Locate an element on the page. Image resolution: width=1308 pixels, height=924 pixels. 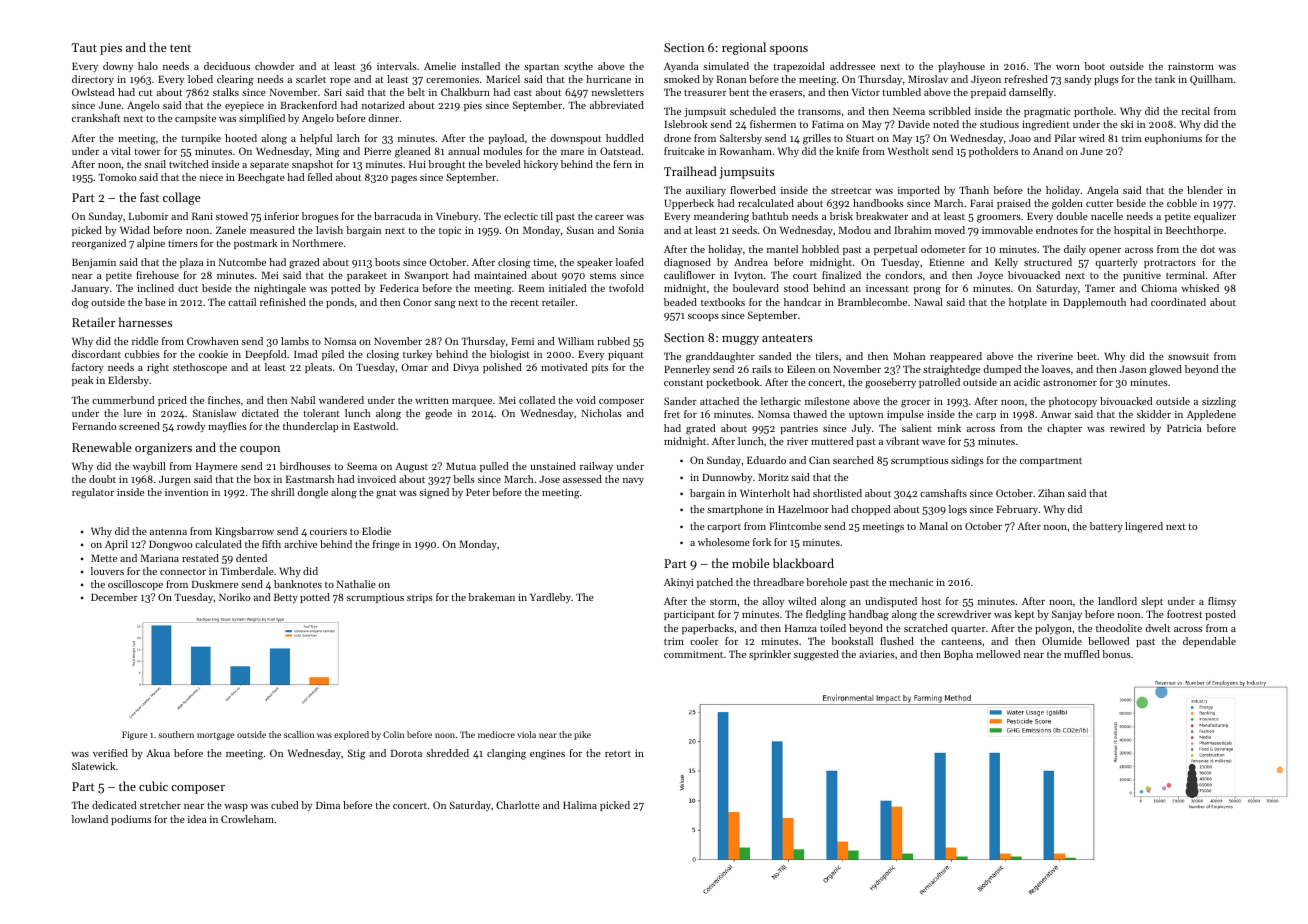
dependable is located at coordinates (1209, 642).
